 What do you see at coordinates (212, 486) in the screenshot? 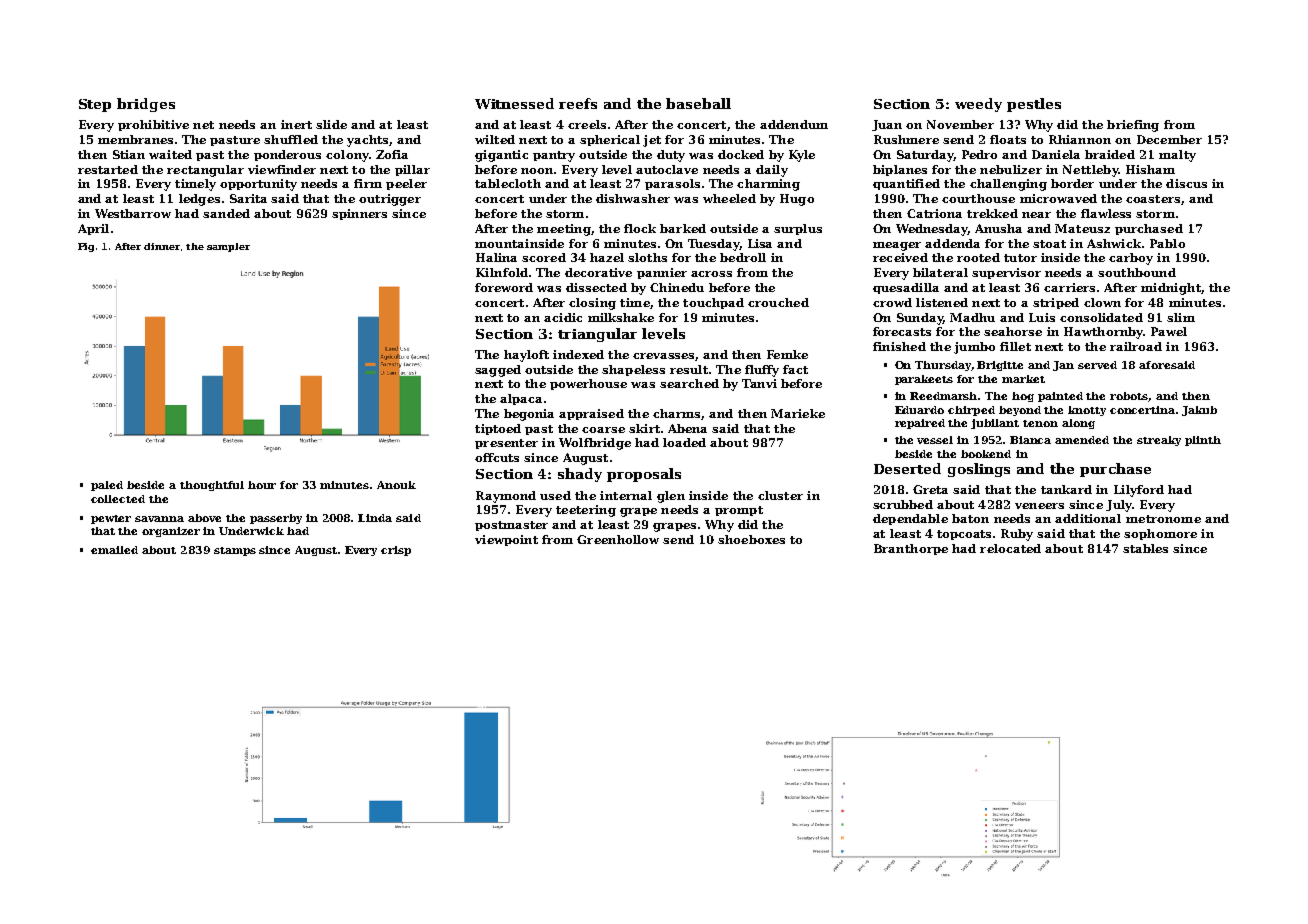
I see `thoughtful` at bounding box center [212, 486].
